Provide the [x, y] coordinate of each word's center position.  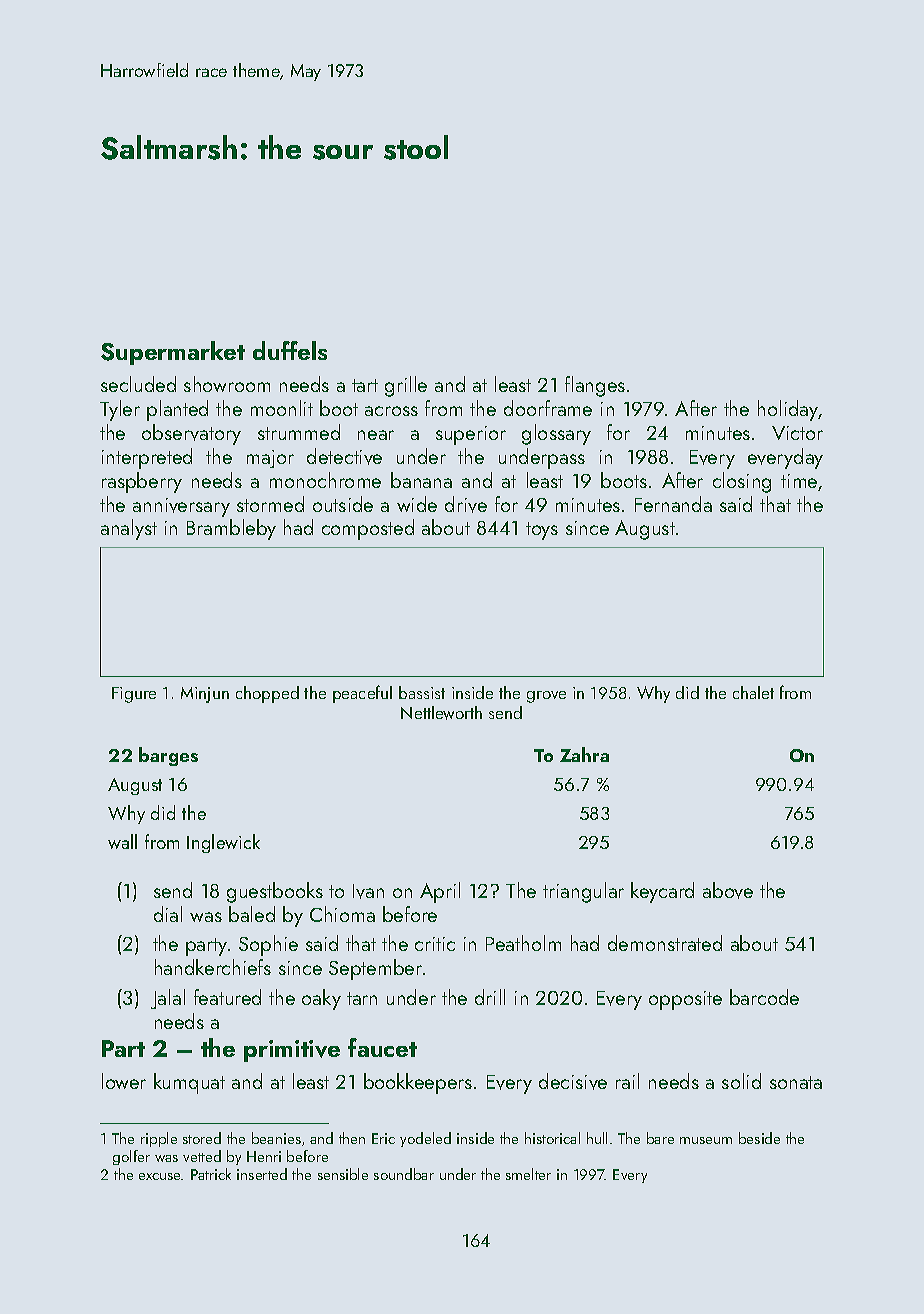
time [799, 481]
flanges [595, 386]
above [728, 890]
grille [406, 386]
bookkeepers [418, 1083]
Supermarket [173, 353]
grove [546, 697]
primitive [292, 1051]
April [440, 892]
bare [660, 1138]
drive [466, 504]
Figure [134, 695]
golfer [131, 1157]
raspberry [142, 482]
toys [542, 531]
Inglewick [223, 843]
